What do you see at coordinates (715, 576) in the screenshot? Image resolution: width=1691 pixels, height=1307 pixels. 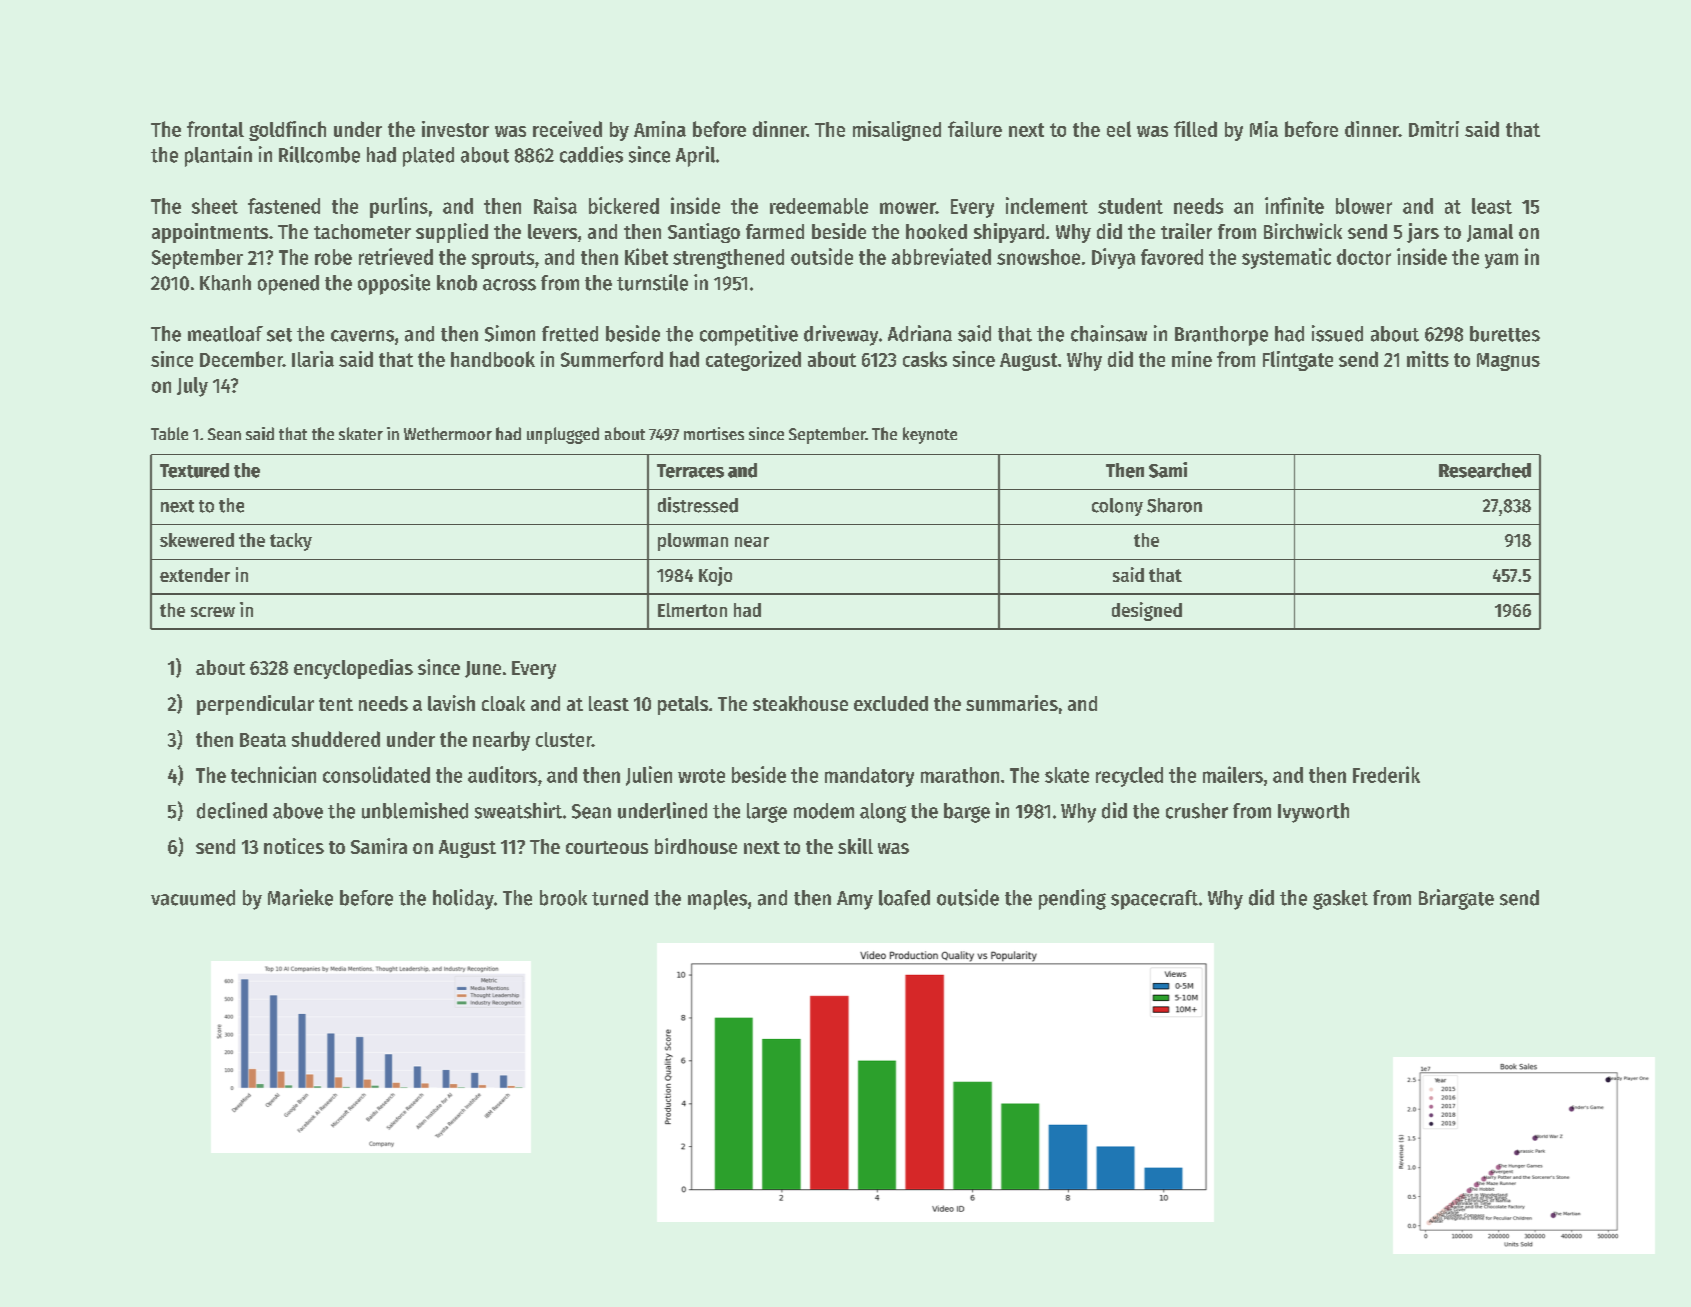 I see `Kojo` at bounding box center [715, 576].
